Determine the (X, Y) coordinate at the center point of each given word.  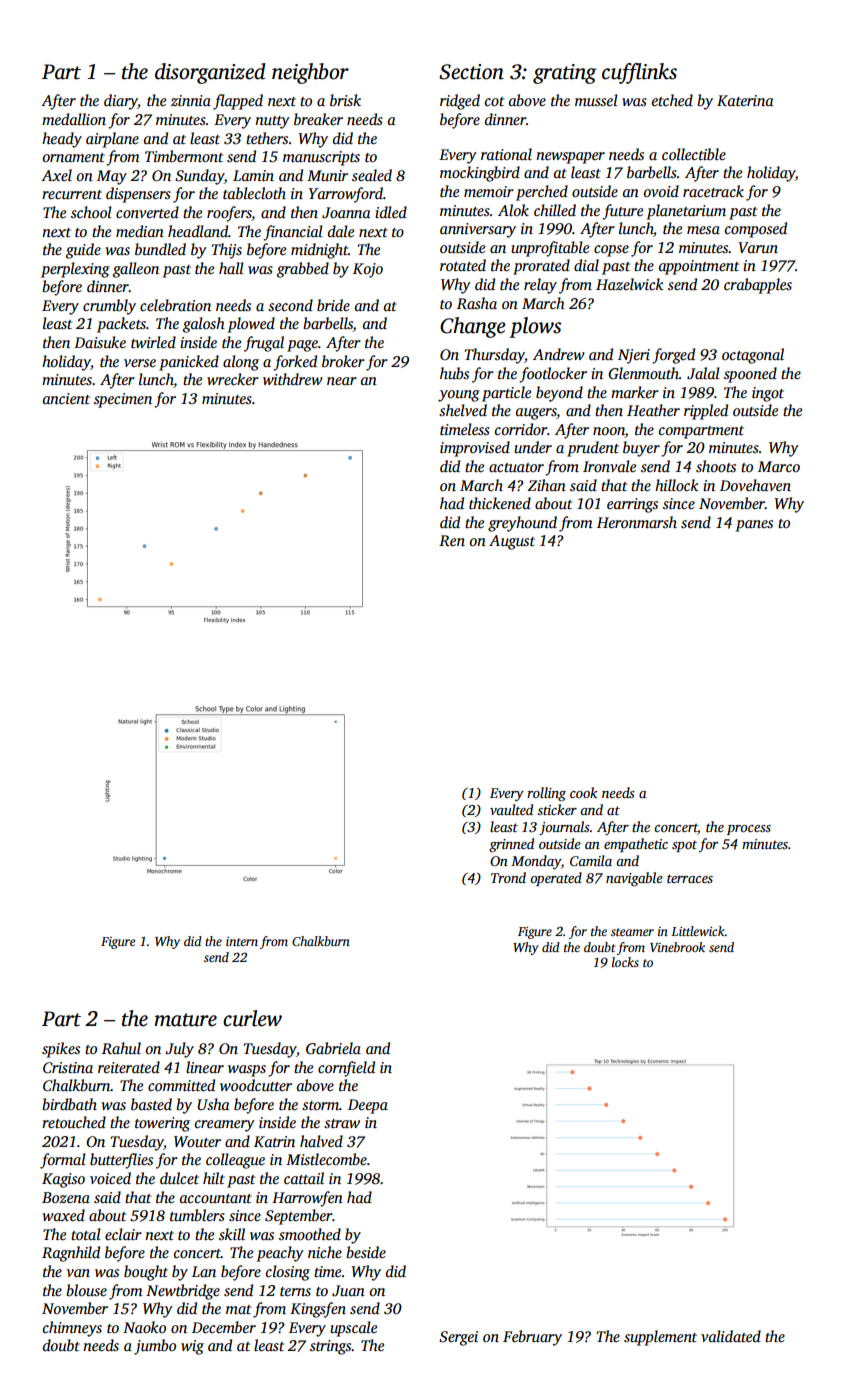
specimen (123, 400)
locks (625, 962)
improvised (475, 449)
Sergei (458, 1338)
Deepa (368, 1106)
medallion (74, 119)
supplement (660, 1338)
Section (471, 72)
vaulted (511, 809)
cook (584, 792)
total (86, 1234)
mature (185, 1020)
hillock (677, 485)
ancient (66, 398)
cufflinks (639, 73)
